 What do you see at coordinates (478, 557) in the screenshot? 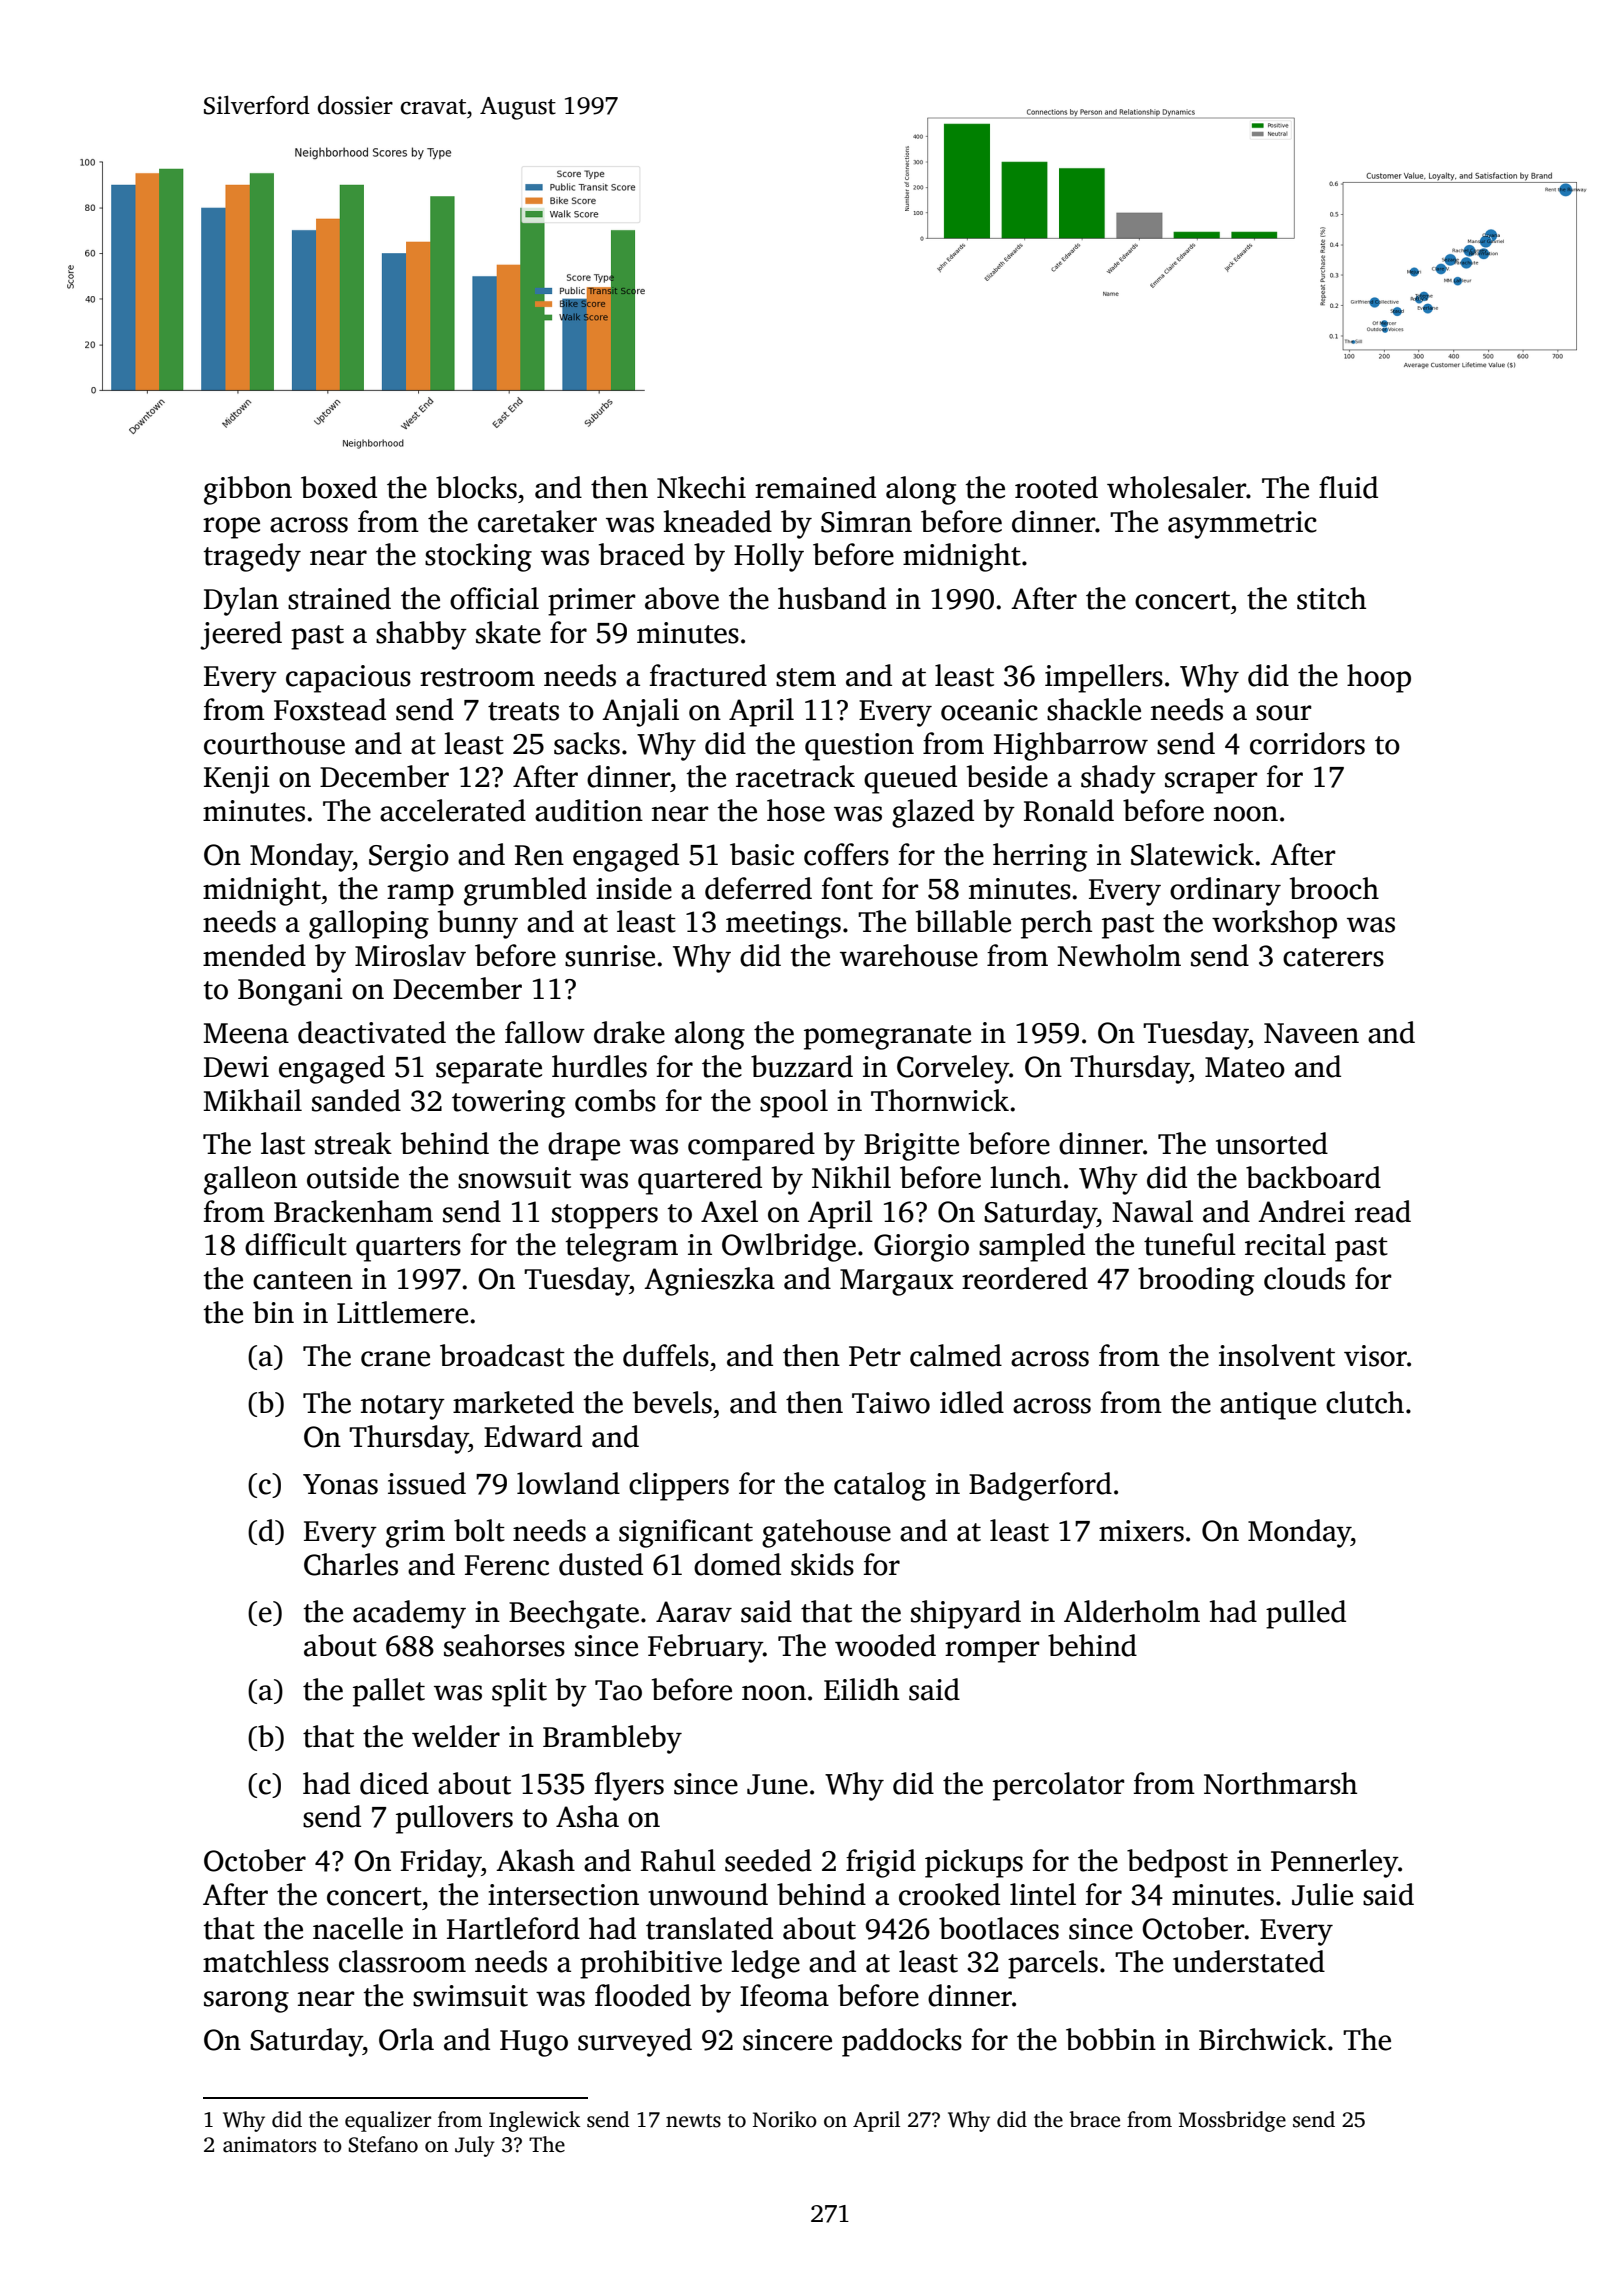
I see `stocking` at bounding box center [478, 557].
